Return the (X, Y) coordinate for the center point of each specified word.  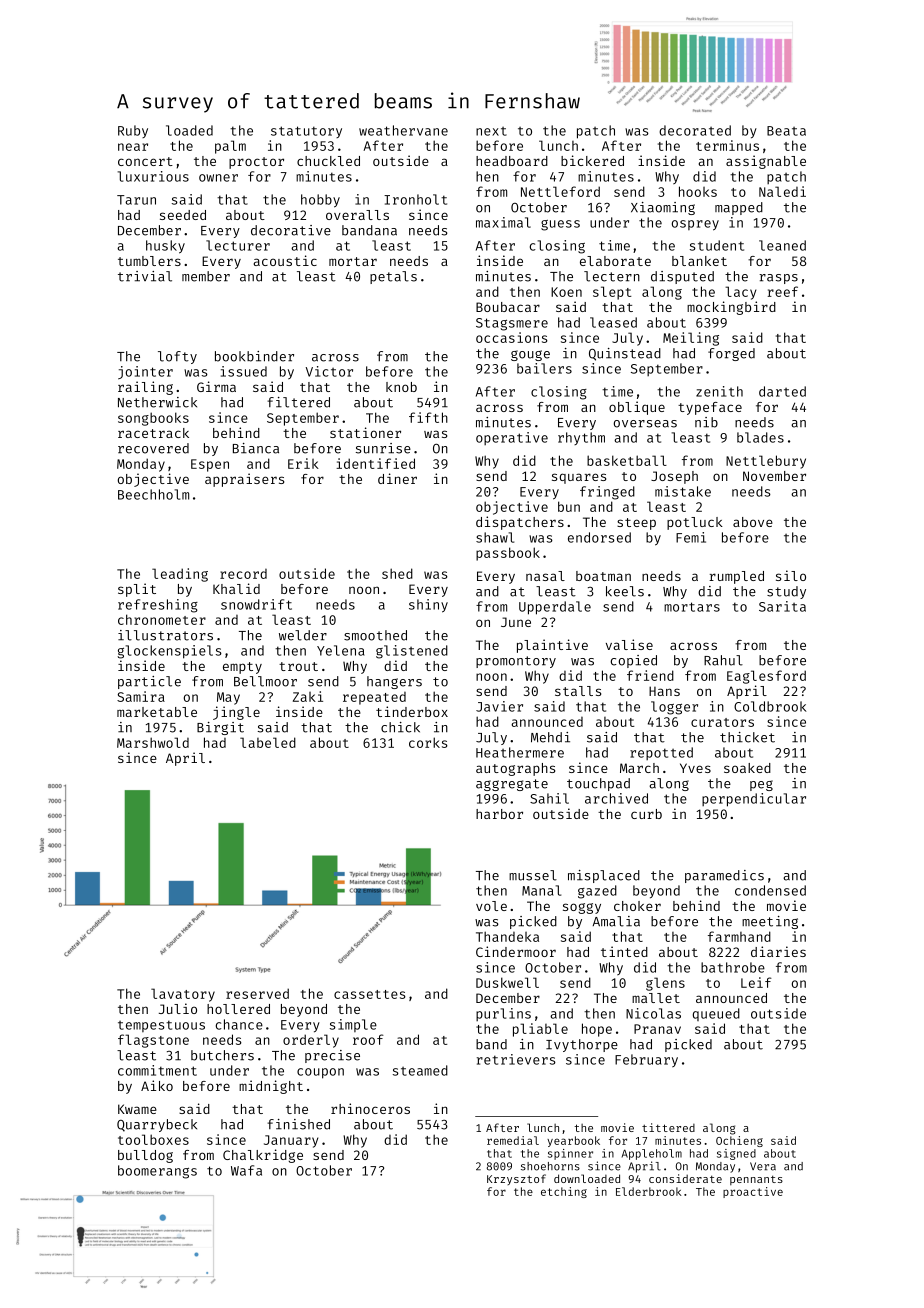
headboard (512, 161)
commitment (157, 1070)
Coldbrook (770, 706)
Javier (499, 706)
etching (564, 1192)
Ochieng (739, 1141)
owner (218, 178)
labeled (268, 742)
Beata (786, 131)
